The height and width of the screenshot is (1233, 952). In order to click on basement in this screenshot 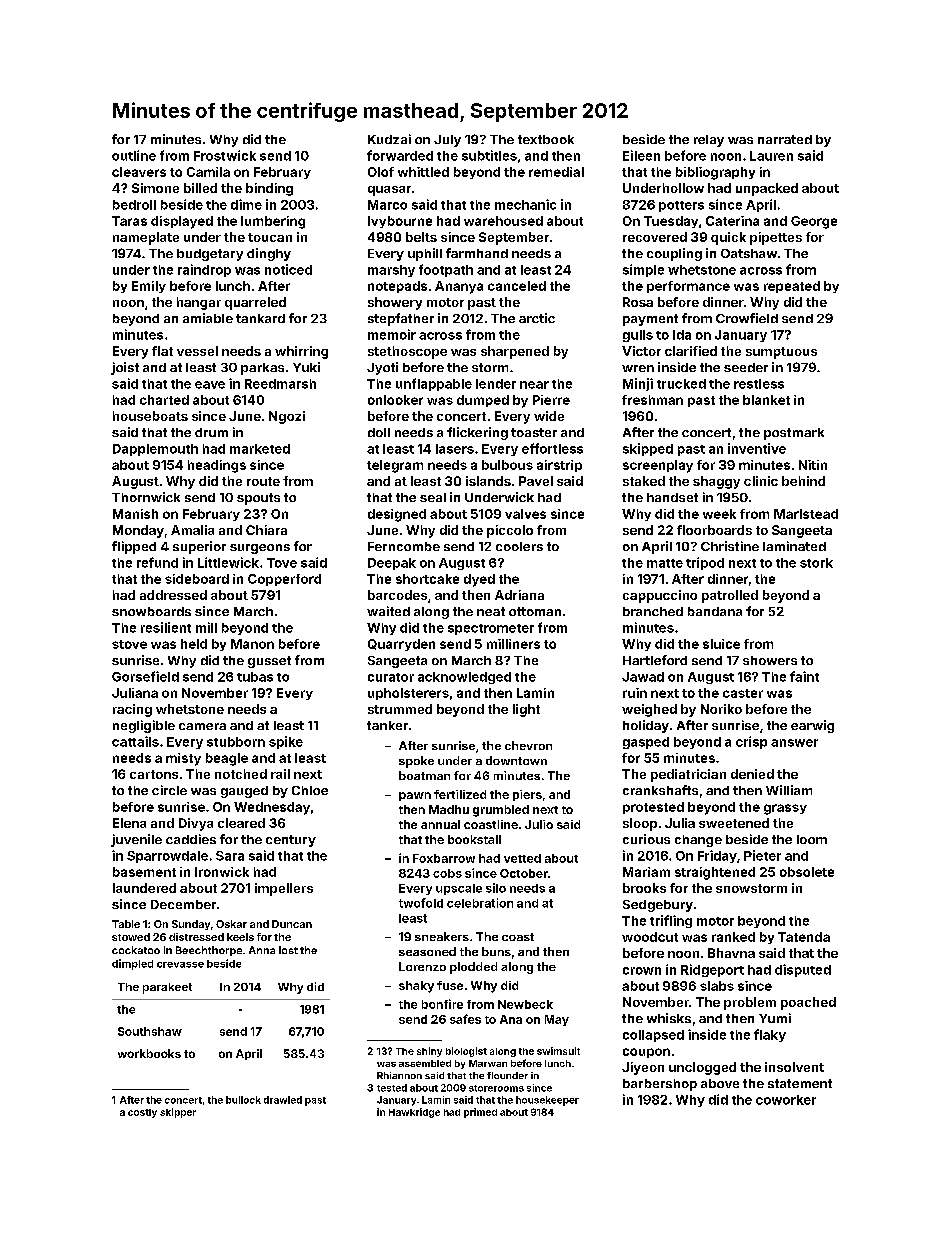, I will do `click(144, 872)`.
